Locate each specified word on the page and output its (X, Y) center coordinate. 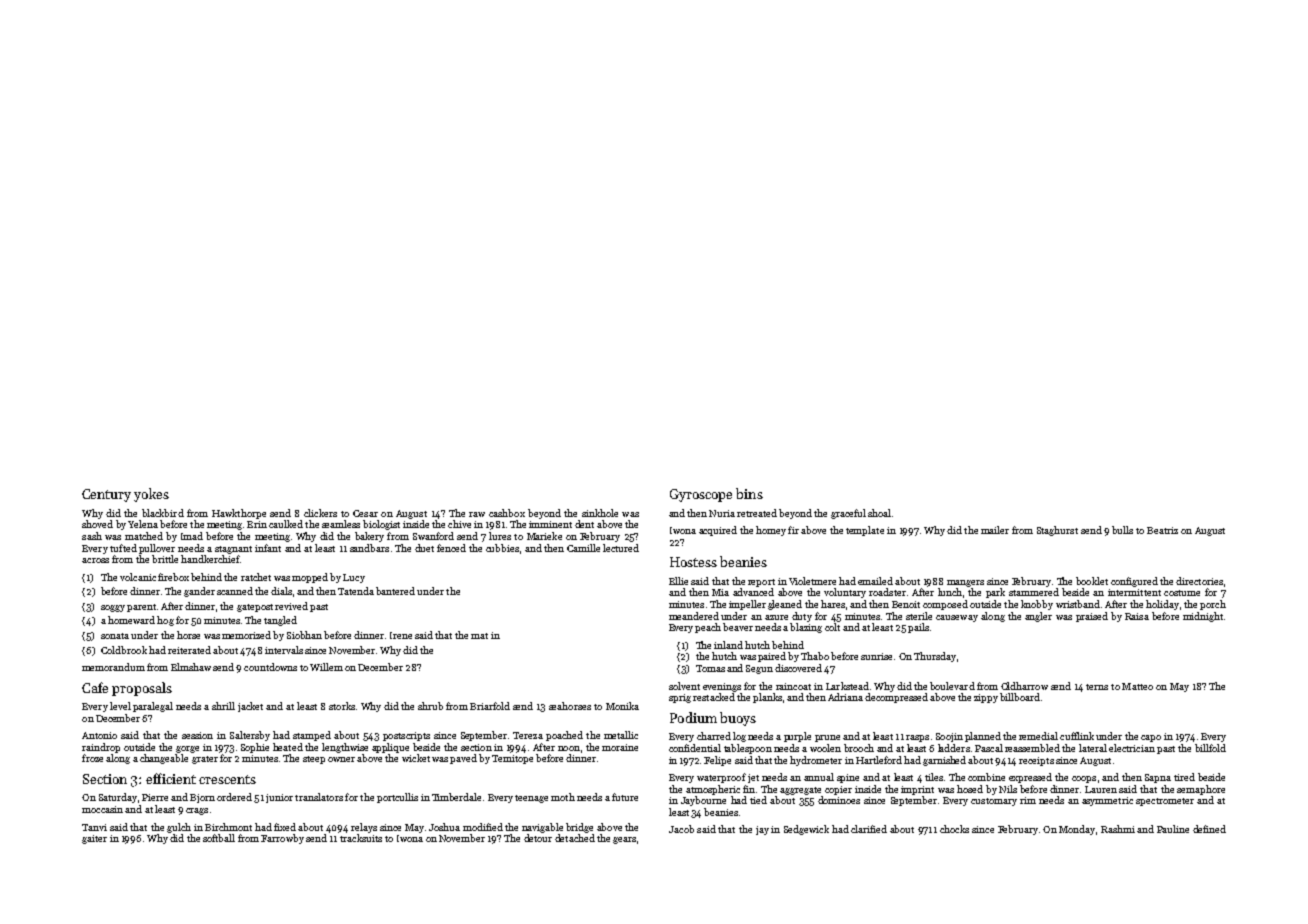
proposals (142, 689)
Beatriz (1162, 530)
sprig (680, 698)
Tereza (528, 735)
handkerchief (210, 559)
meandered (694, 616)
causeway (957, 618)
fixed (285, 827)
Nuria (722, 513)
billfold (1210, 748)
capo (1151, 738)
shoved (97, 524)
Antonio (99, 735)
